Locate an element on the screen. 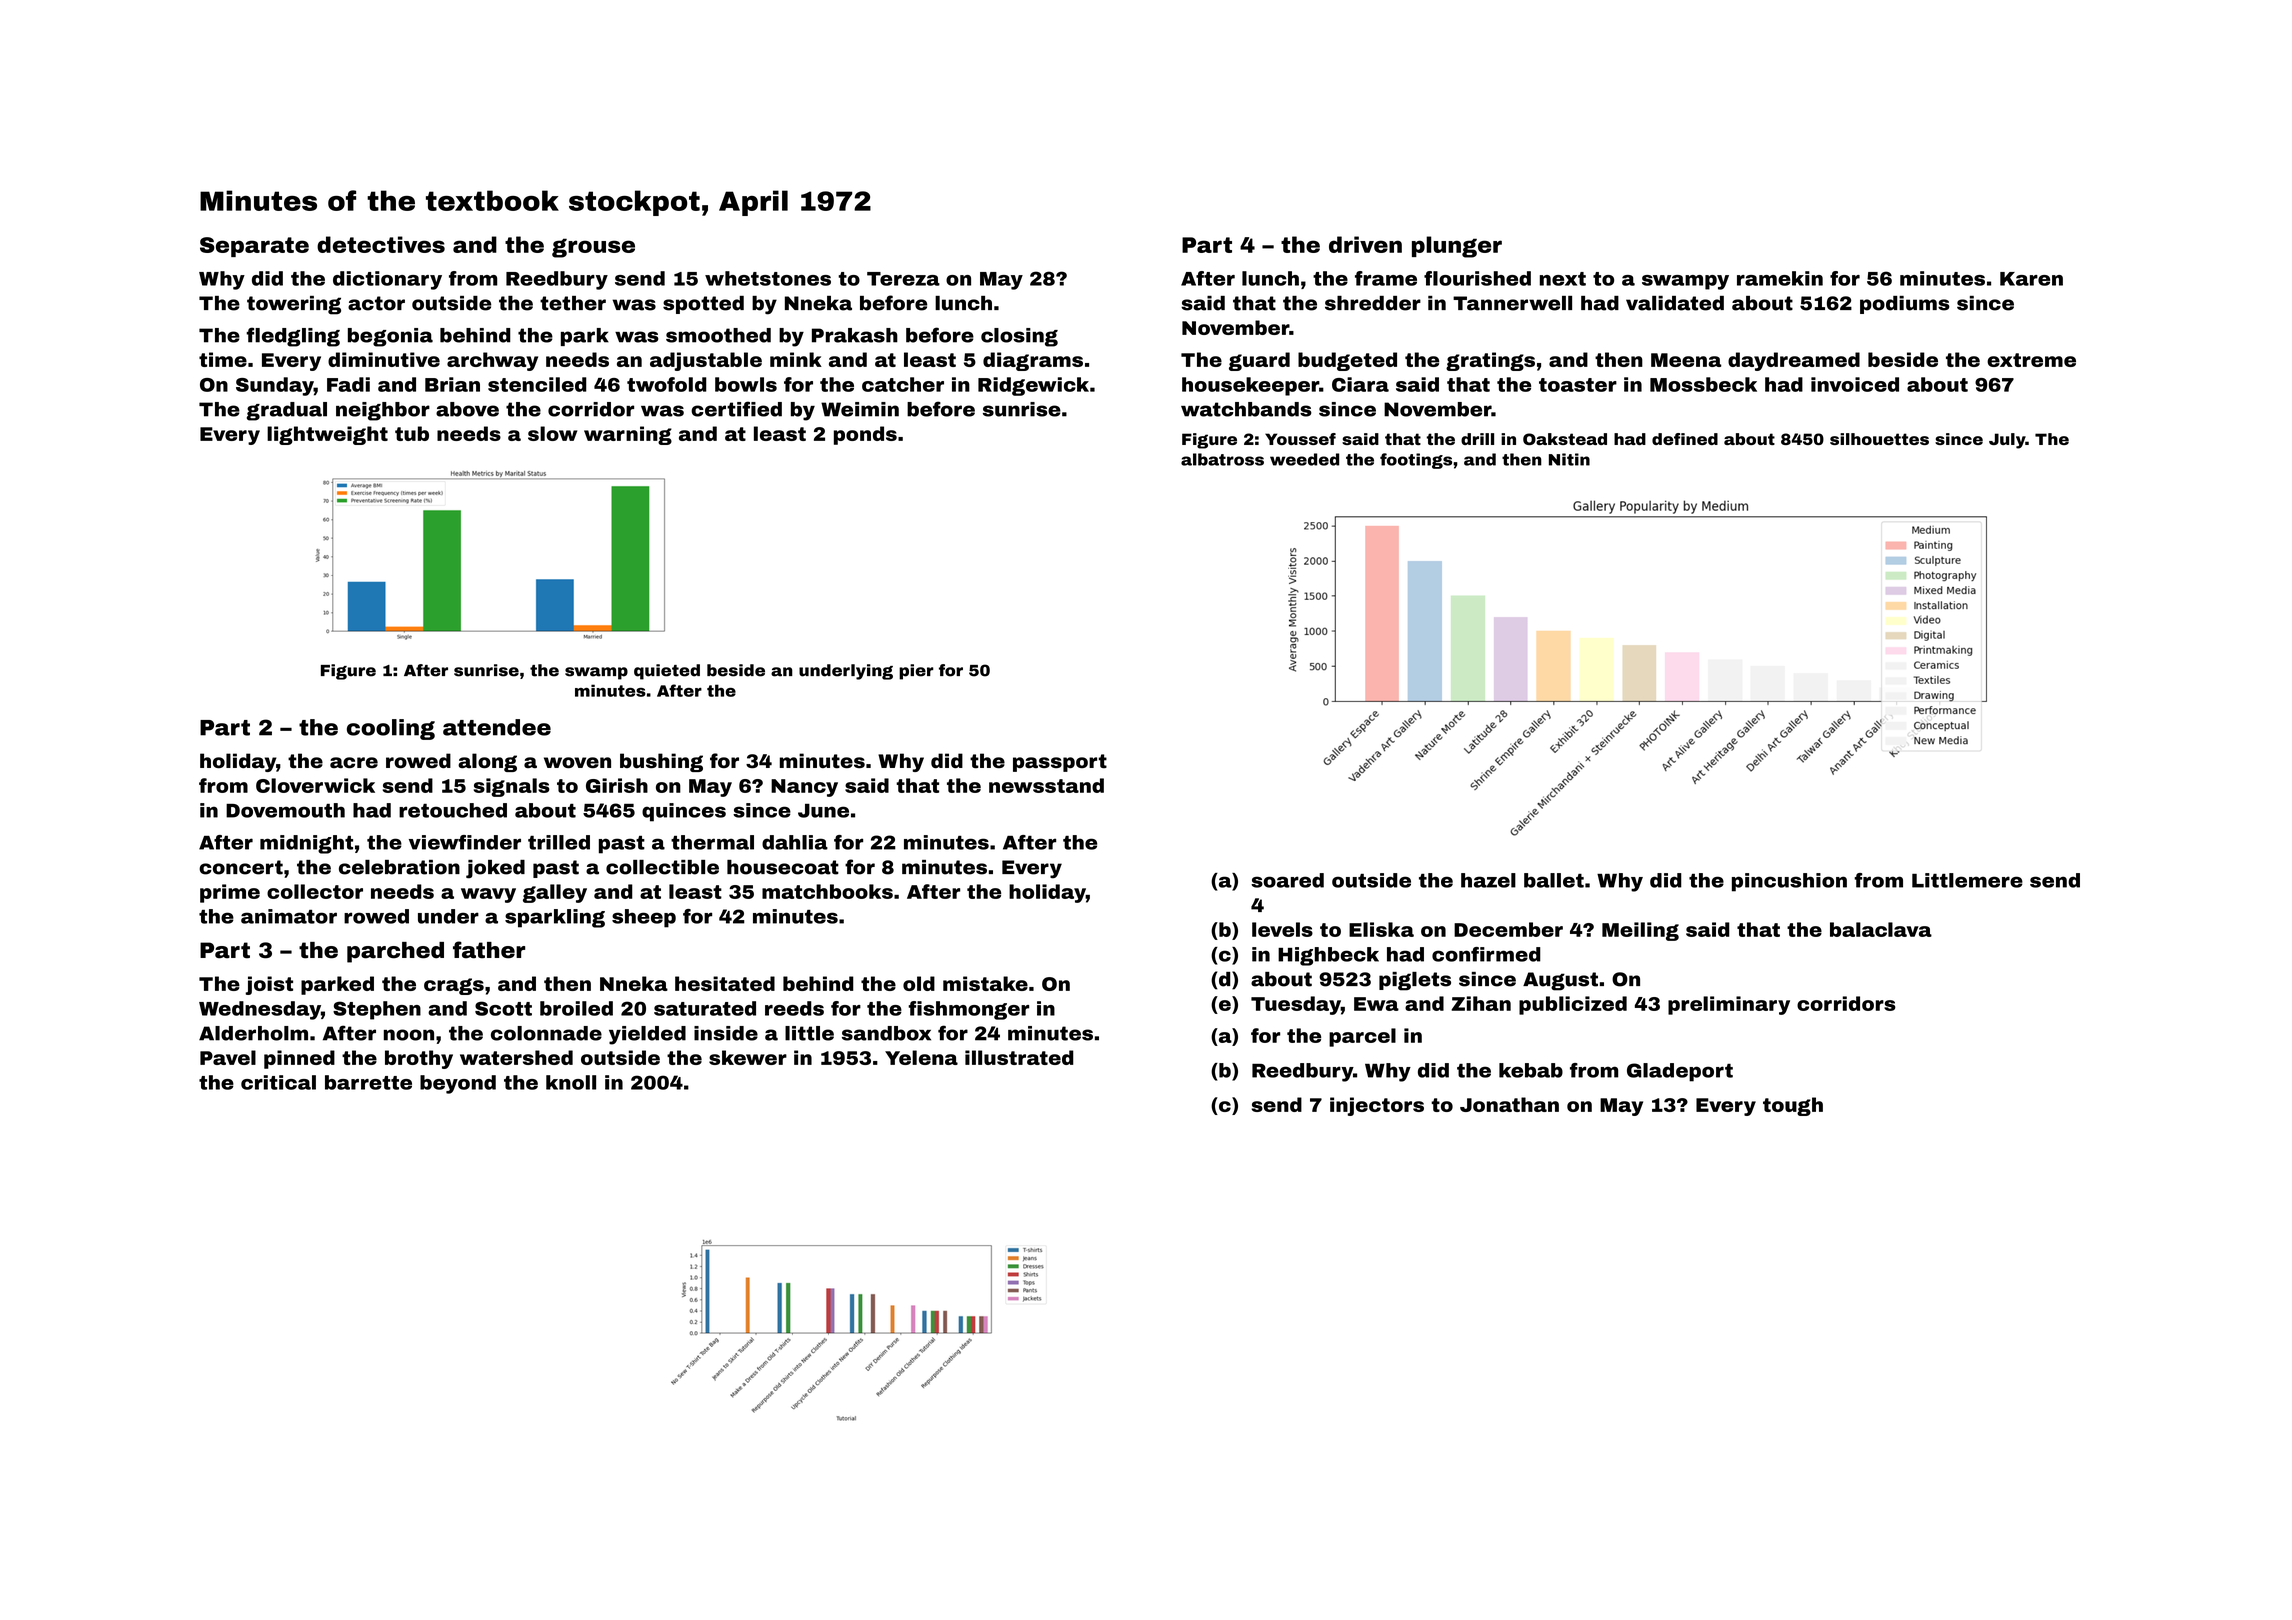  Meena is located at coordinates (1686, 360).
